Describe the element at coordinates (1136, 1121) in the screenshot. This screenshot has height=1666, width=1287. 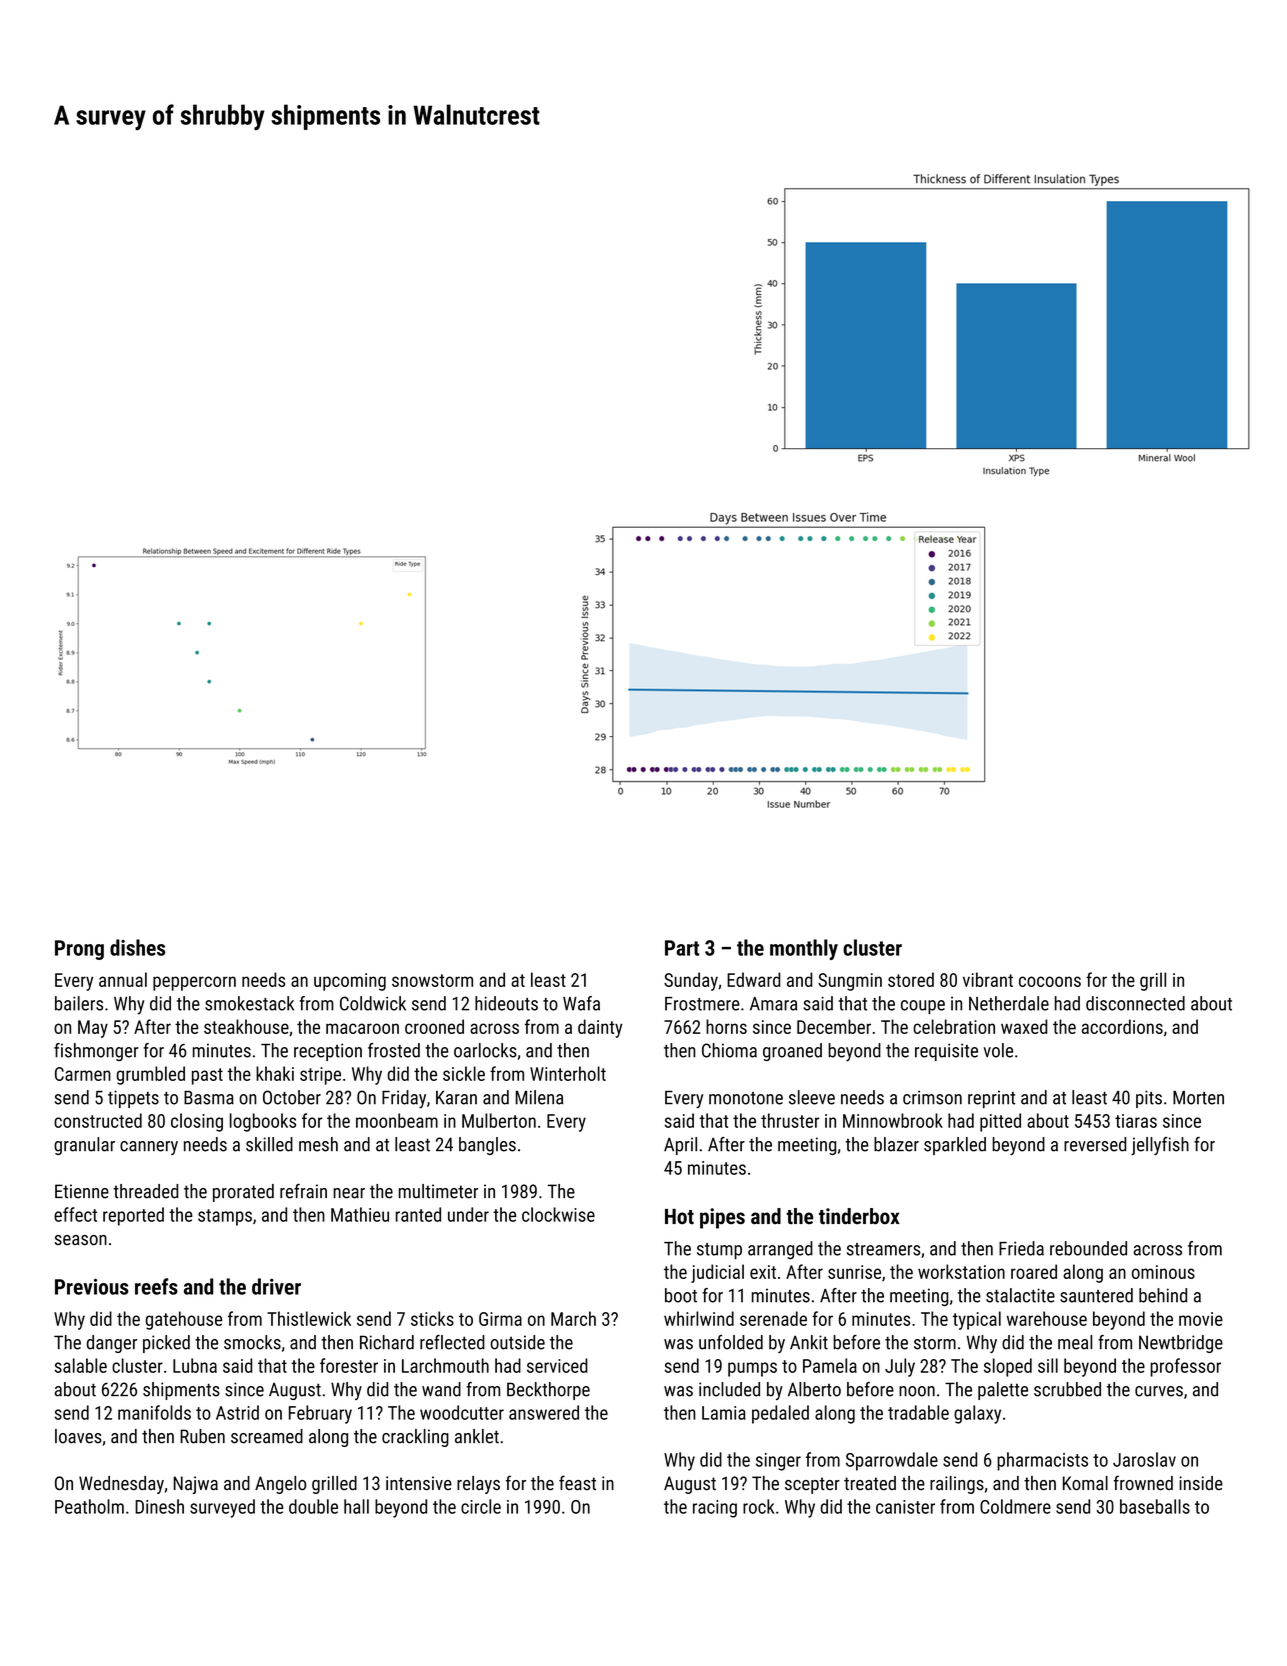
I see `tiaras` at that location.
